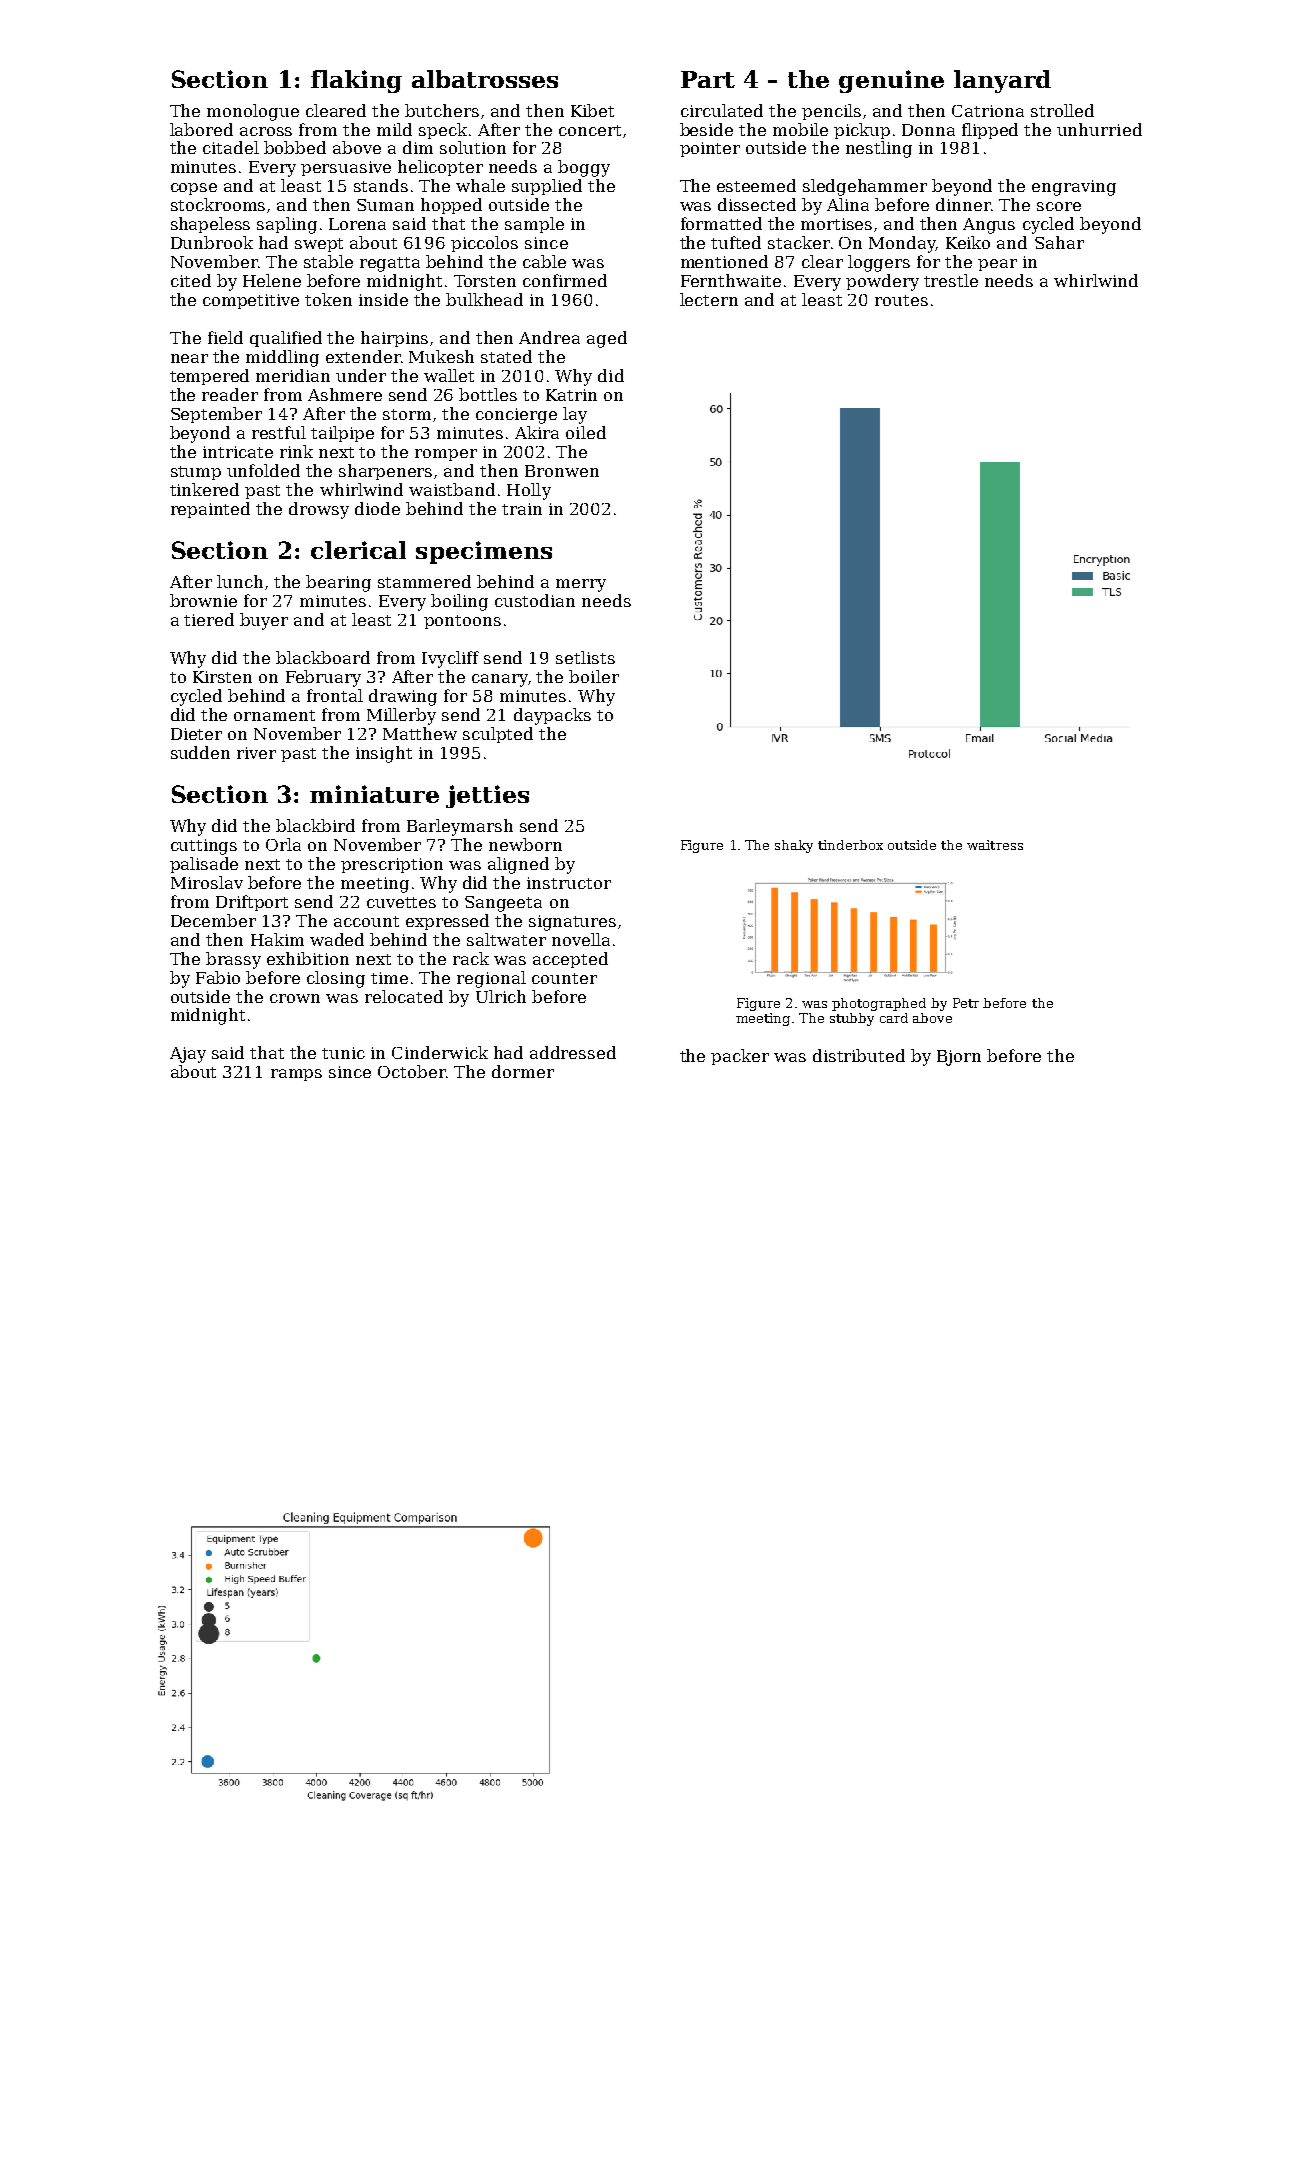 The width and height of the screenshot is (1313, 2163). I want to click on Bjorn, so click(959, 1058).
